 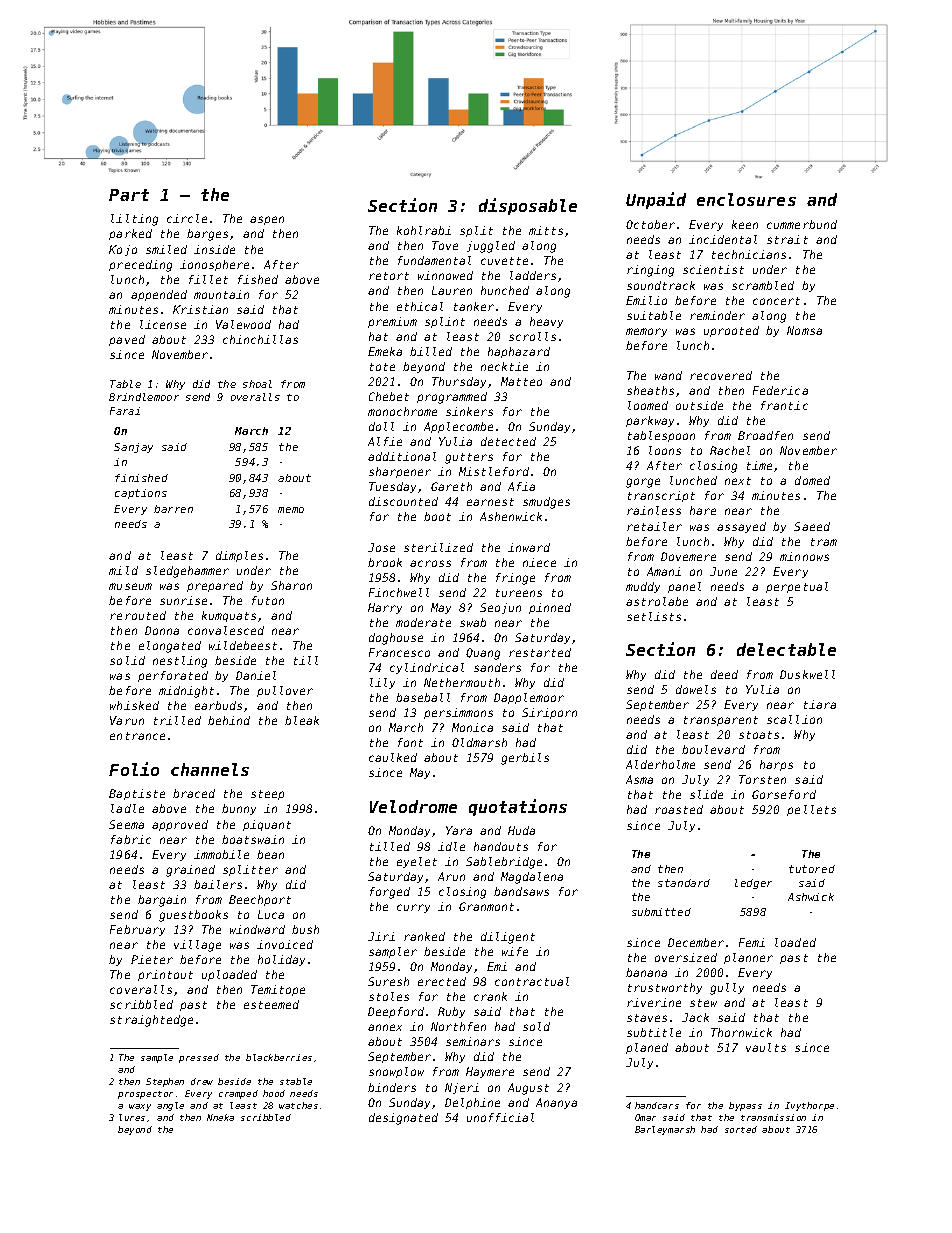 What do you see at coordinates (123, 250) in the screenshot?
I see `Kojo` at bounding box center [123, 250].
